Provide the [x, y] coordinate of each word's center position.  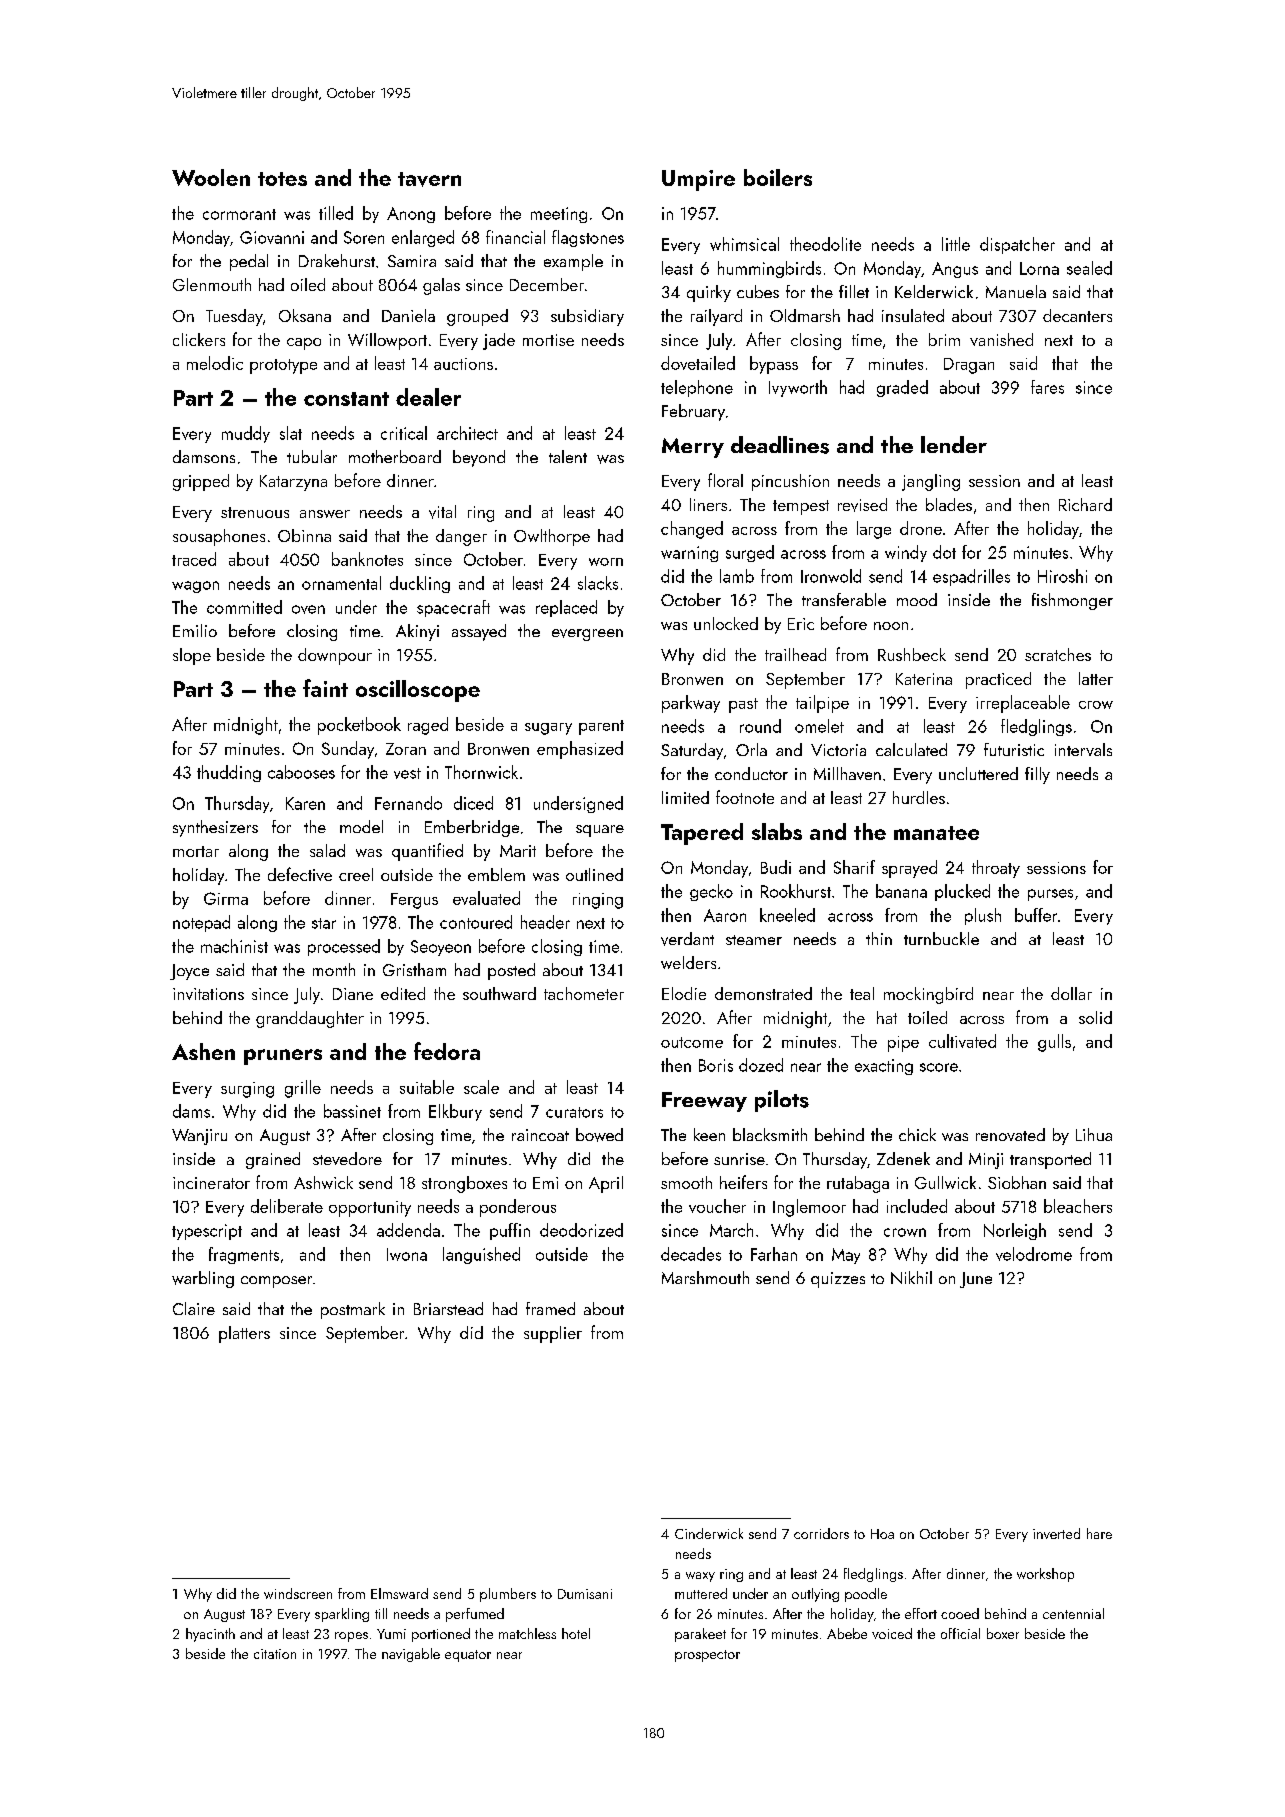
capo [304, 344]
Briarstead [448, 1308]
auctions [463, 364]
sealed [1089, 268]
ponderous [518, 1208]
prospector [707, 1656]
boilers [778, 177]
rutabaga [858, 1184]
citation [275, 1654]
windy [906, 553]
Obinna [304, 535]
